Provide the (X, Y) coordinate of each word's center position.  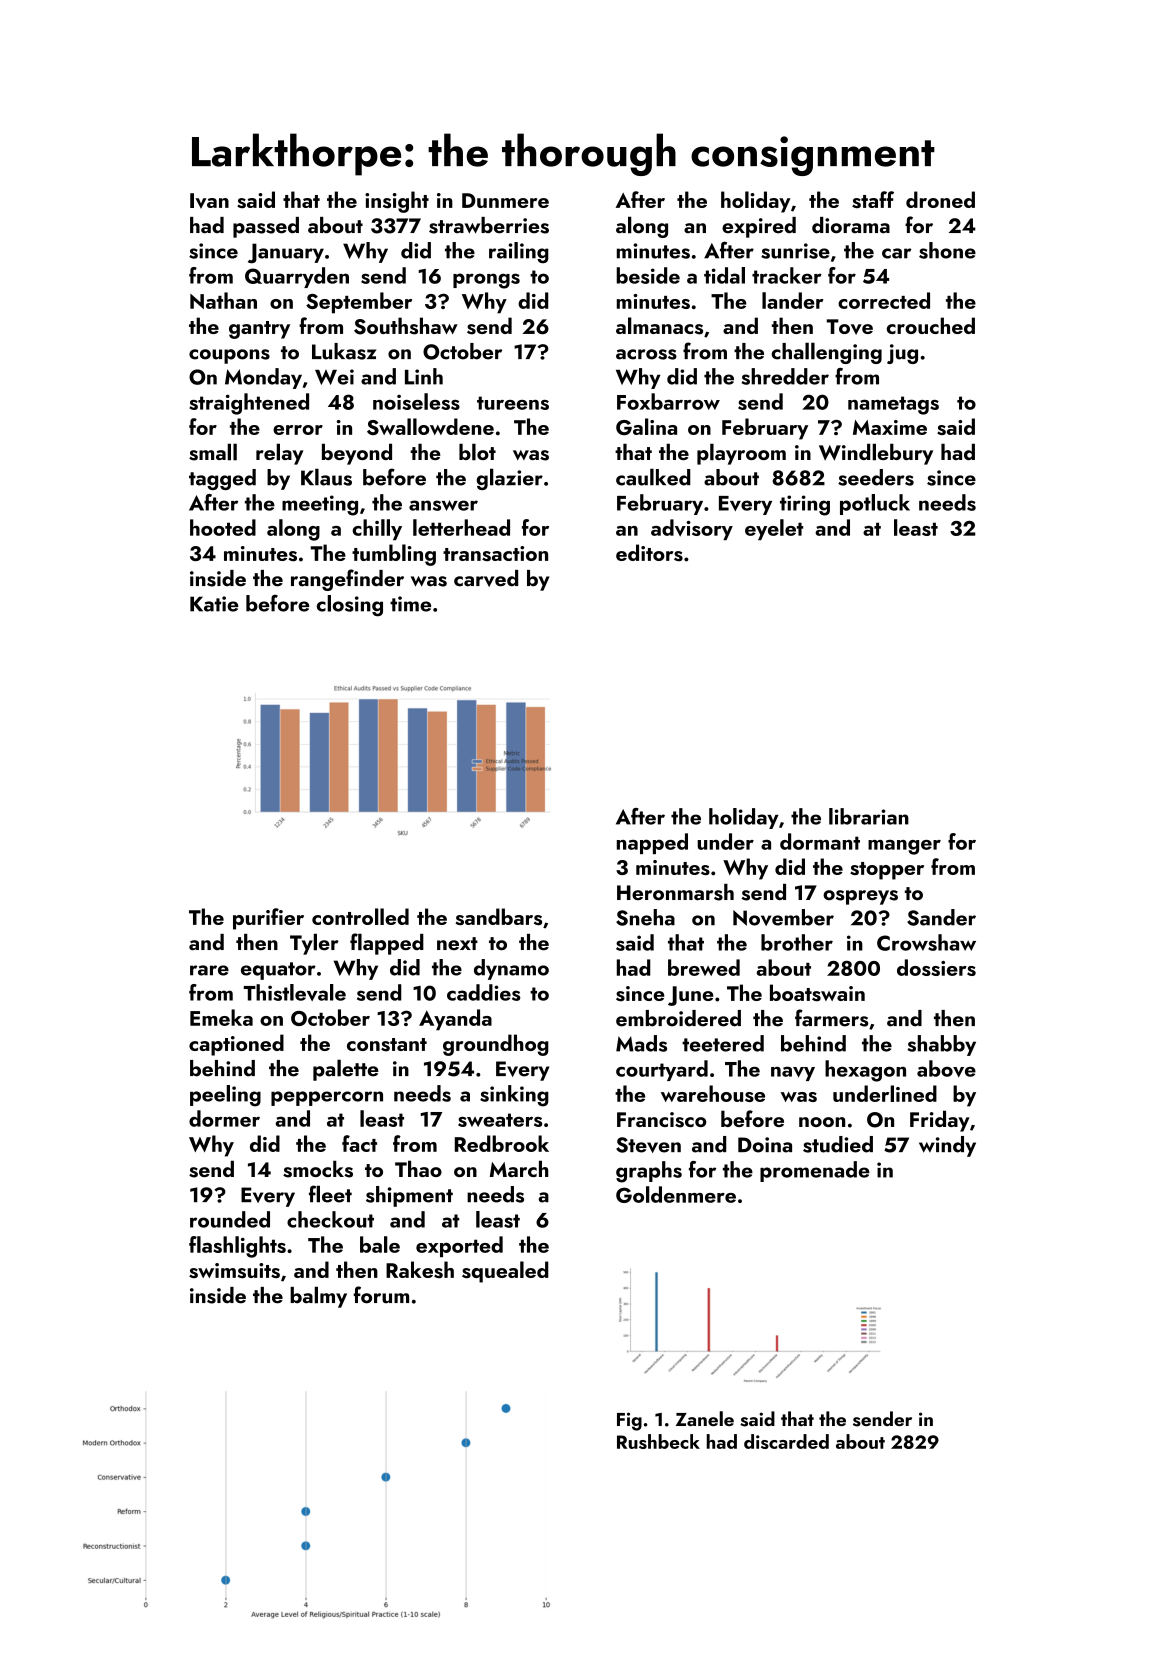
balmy (318, 1297)
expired (759, 227)
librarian (869, 816)
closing (350, 606)
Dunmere (505, 200)
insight (397, 202)
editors (649, 552)
